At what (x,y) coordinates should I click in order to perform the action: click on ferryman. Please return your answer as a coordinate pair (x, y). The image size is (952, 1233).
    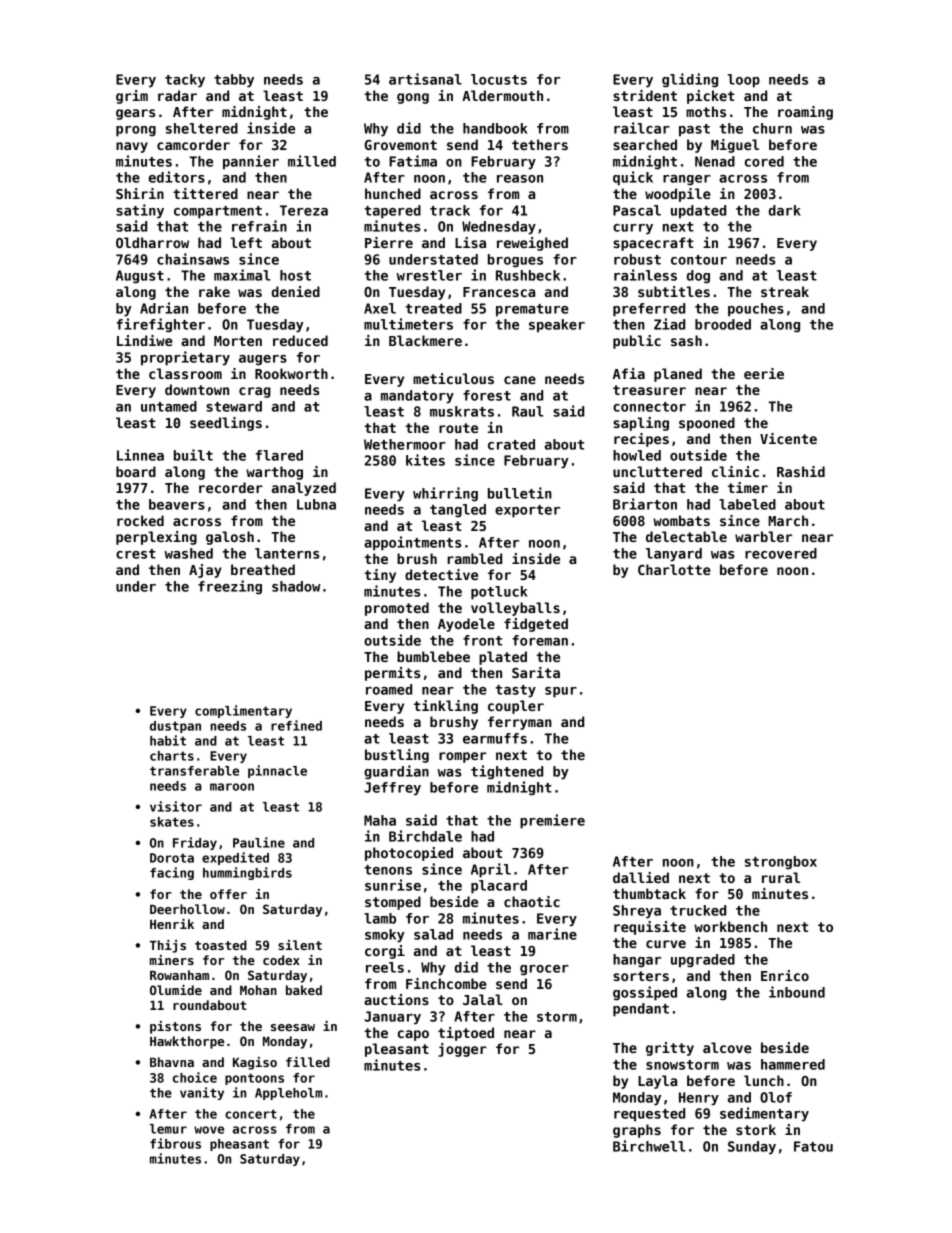
    Looking at the image, I should click on (520, 723).
